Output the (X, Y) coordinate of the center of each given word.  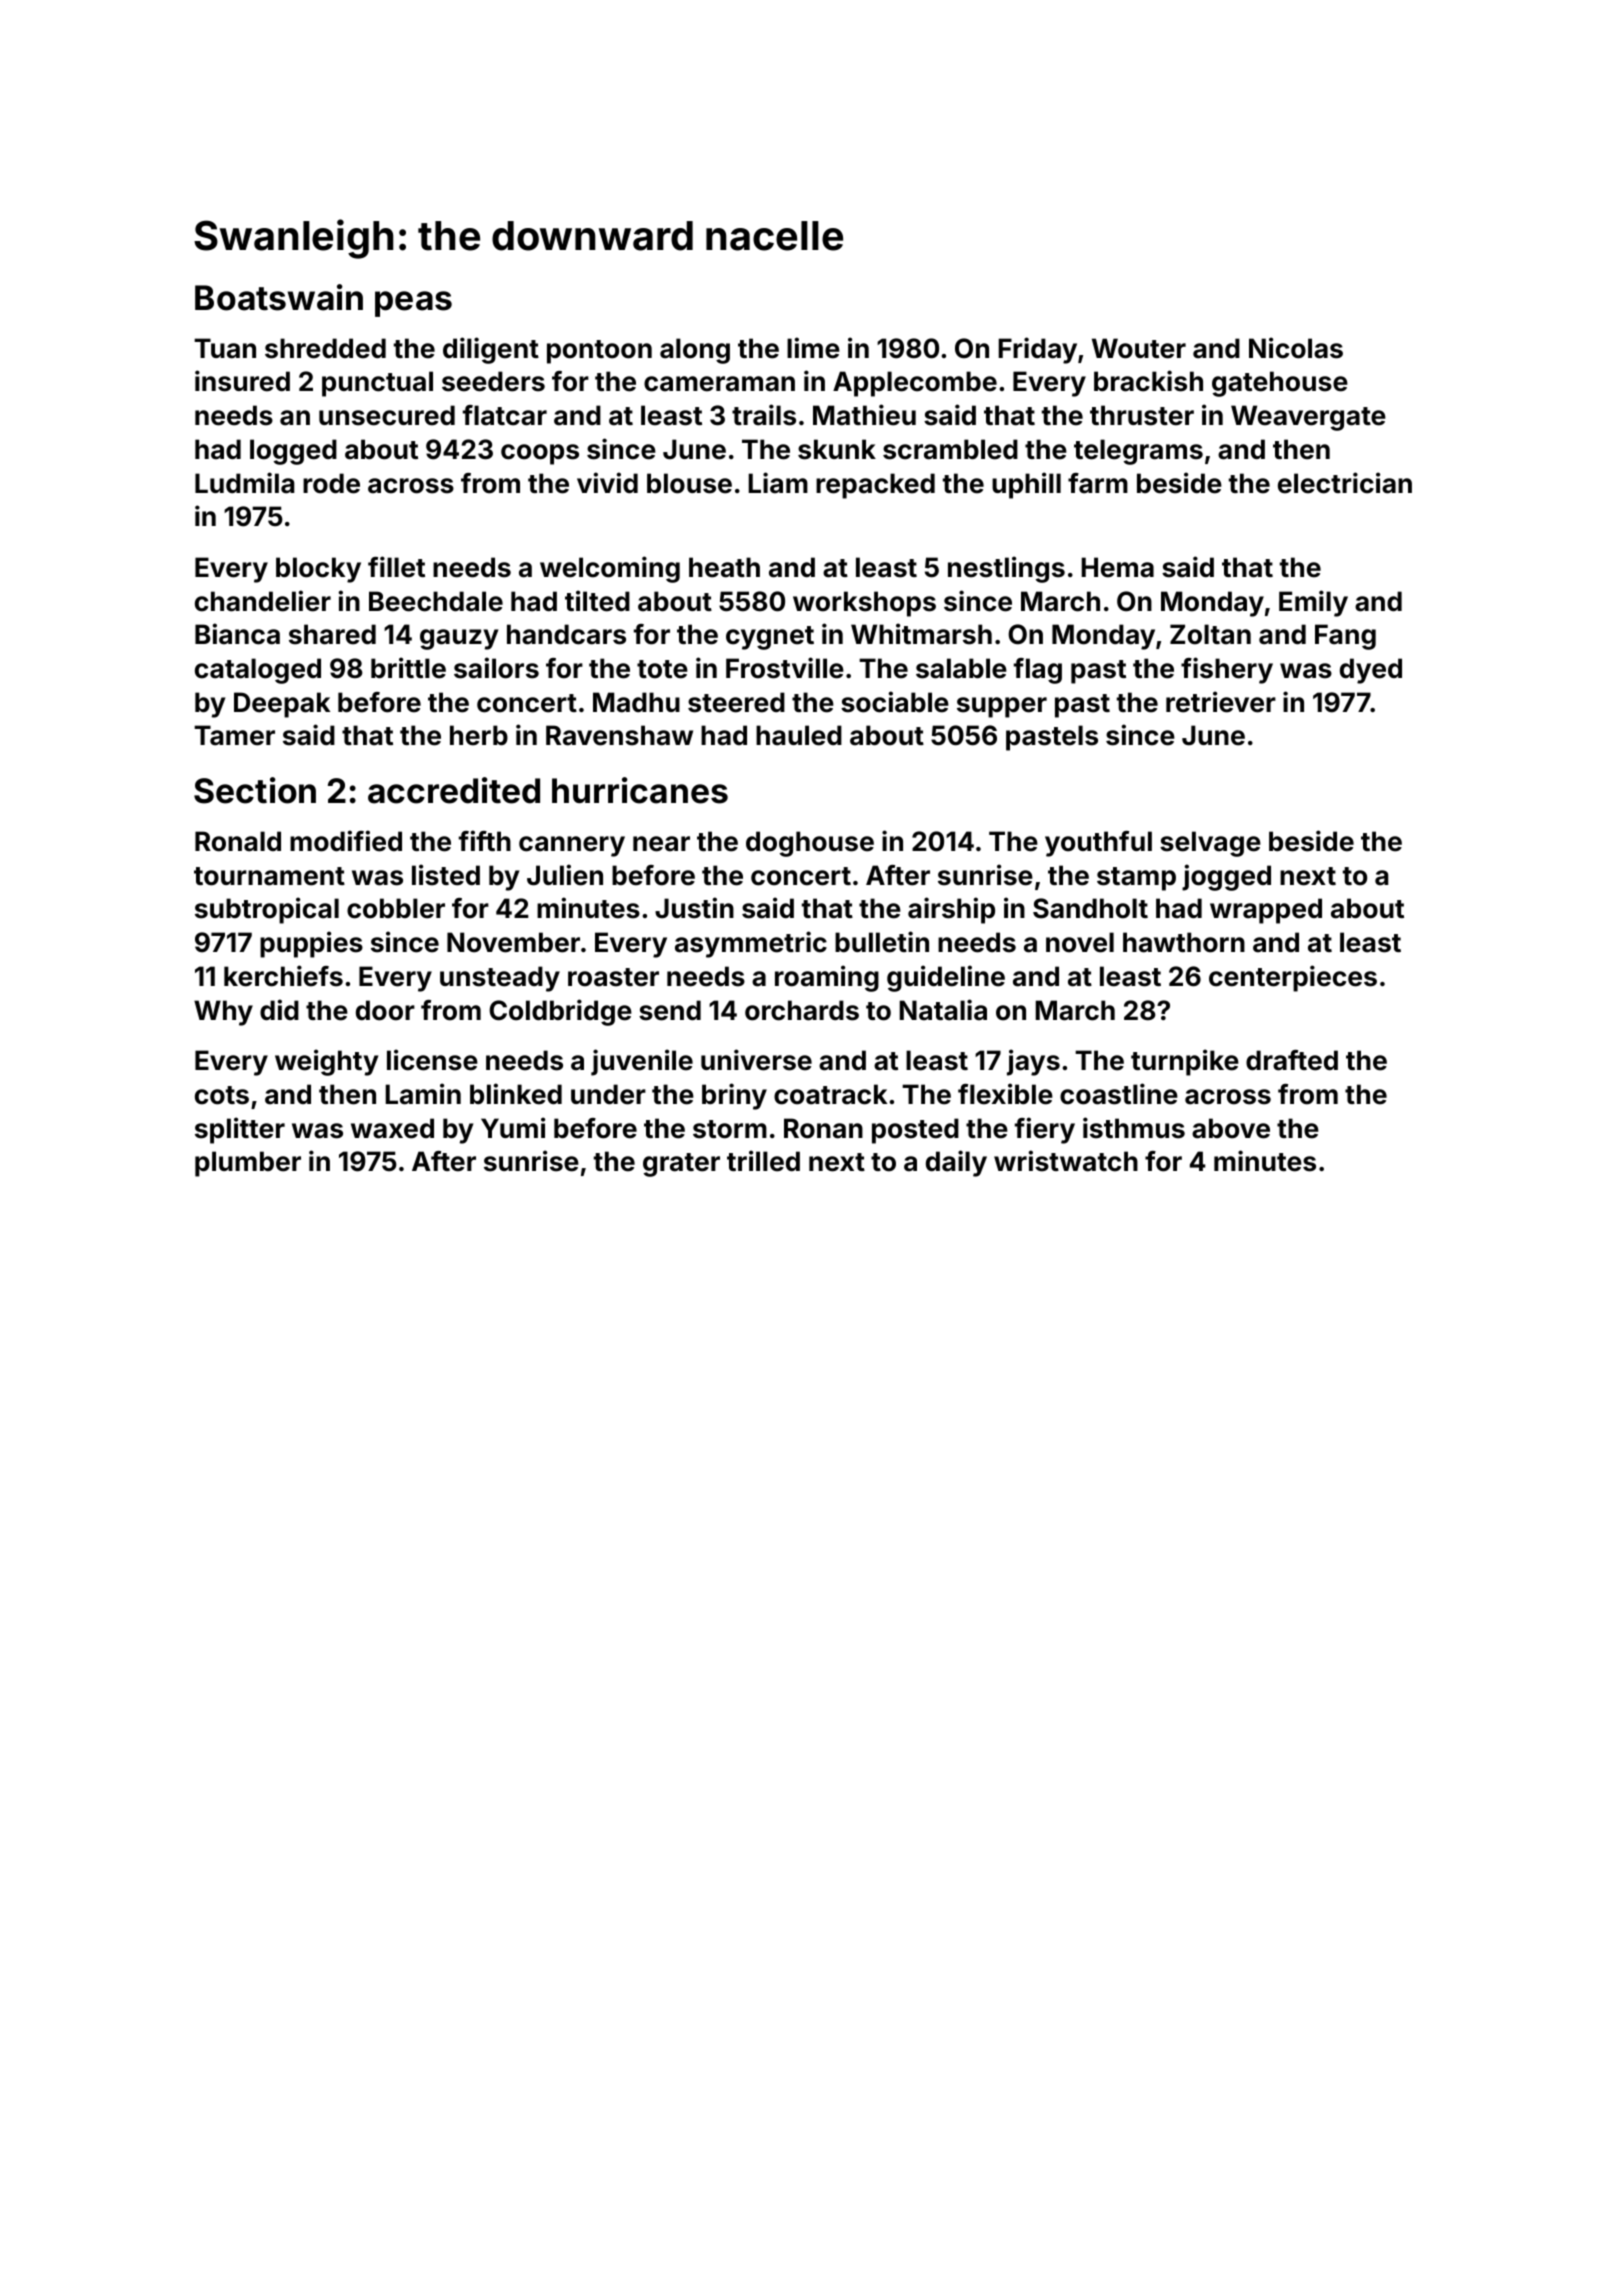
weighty (326, 1062)
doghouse (810, 844)
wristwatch (1066, 1161)
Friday (1037, 350)
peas (413, 304)
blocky (318, 570)
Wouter (1139, 348)
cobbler (396, 908)
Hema (1117, 567)
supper (1002, 707)
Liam (778, 483)
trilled (763, 1161)
